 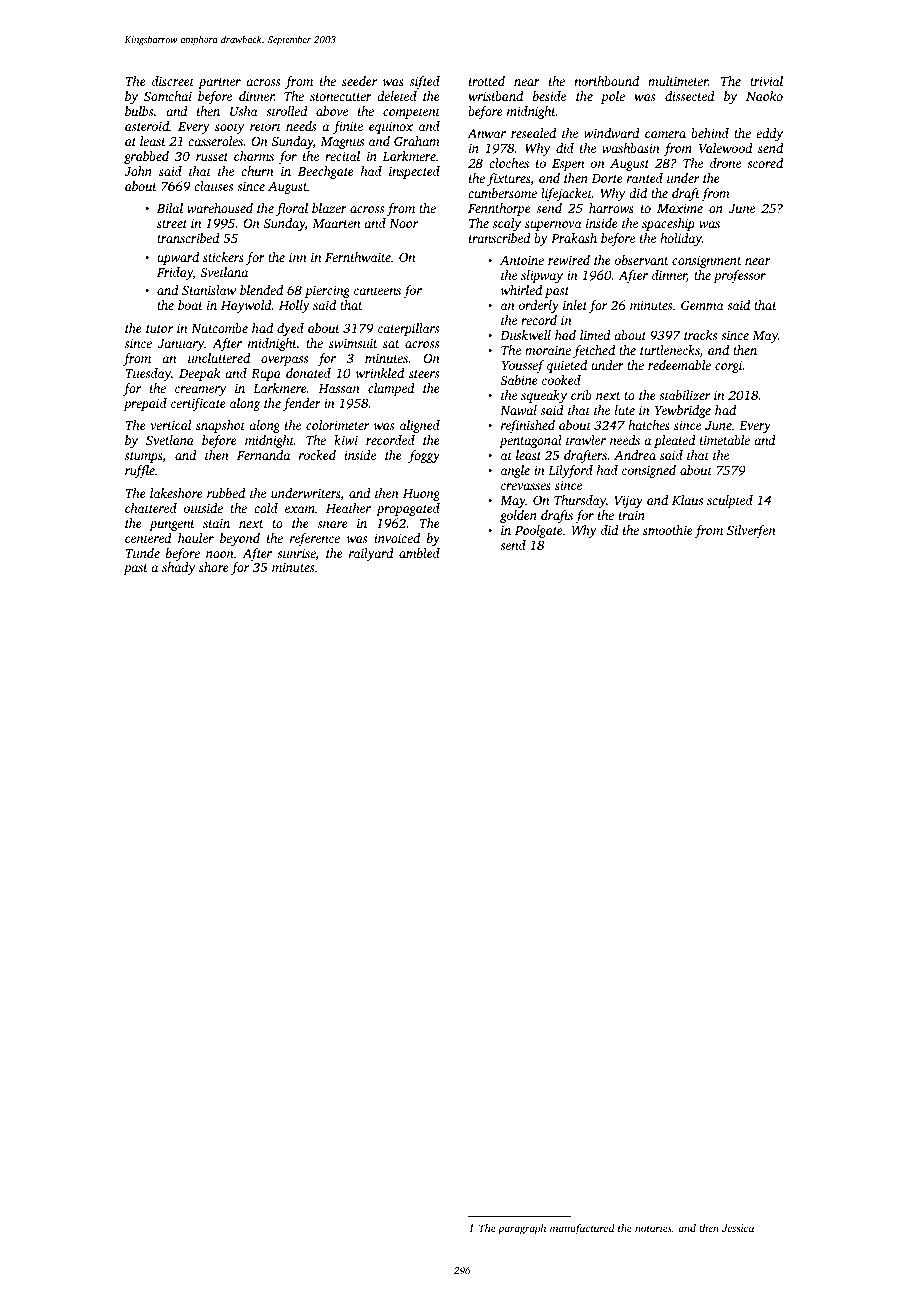 What do you see at coordinates (419, 553) in the page?
I see `ambled` at bounding box center [419, 553].
